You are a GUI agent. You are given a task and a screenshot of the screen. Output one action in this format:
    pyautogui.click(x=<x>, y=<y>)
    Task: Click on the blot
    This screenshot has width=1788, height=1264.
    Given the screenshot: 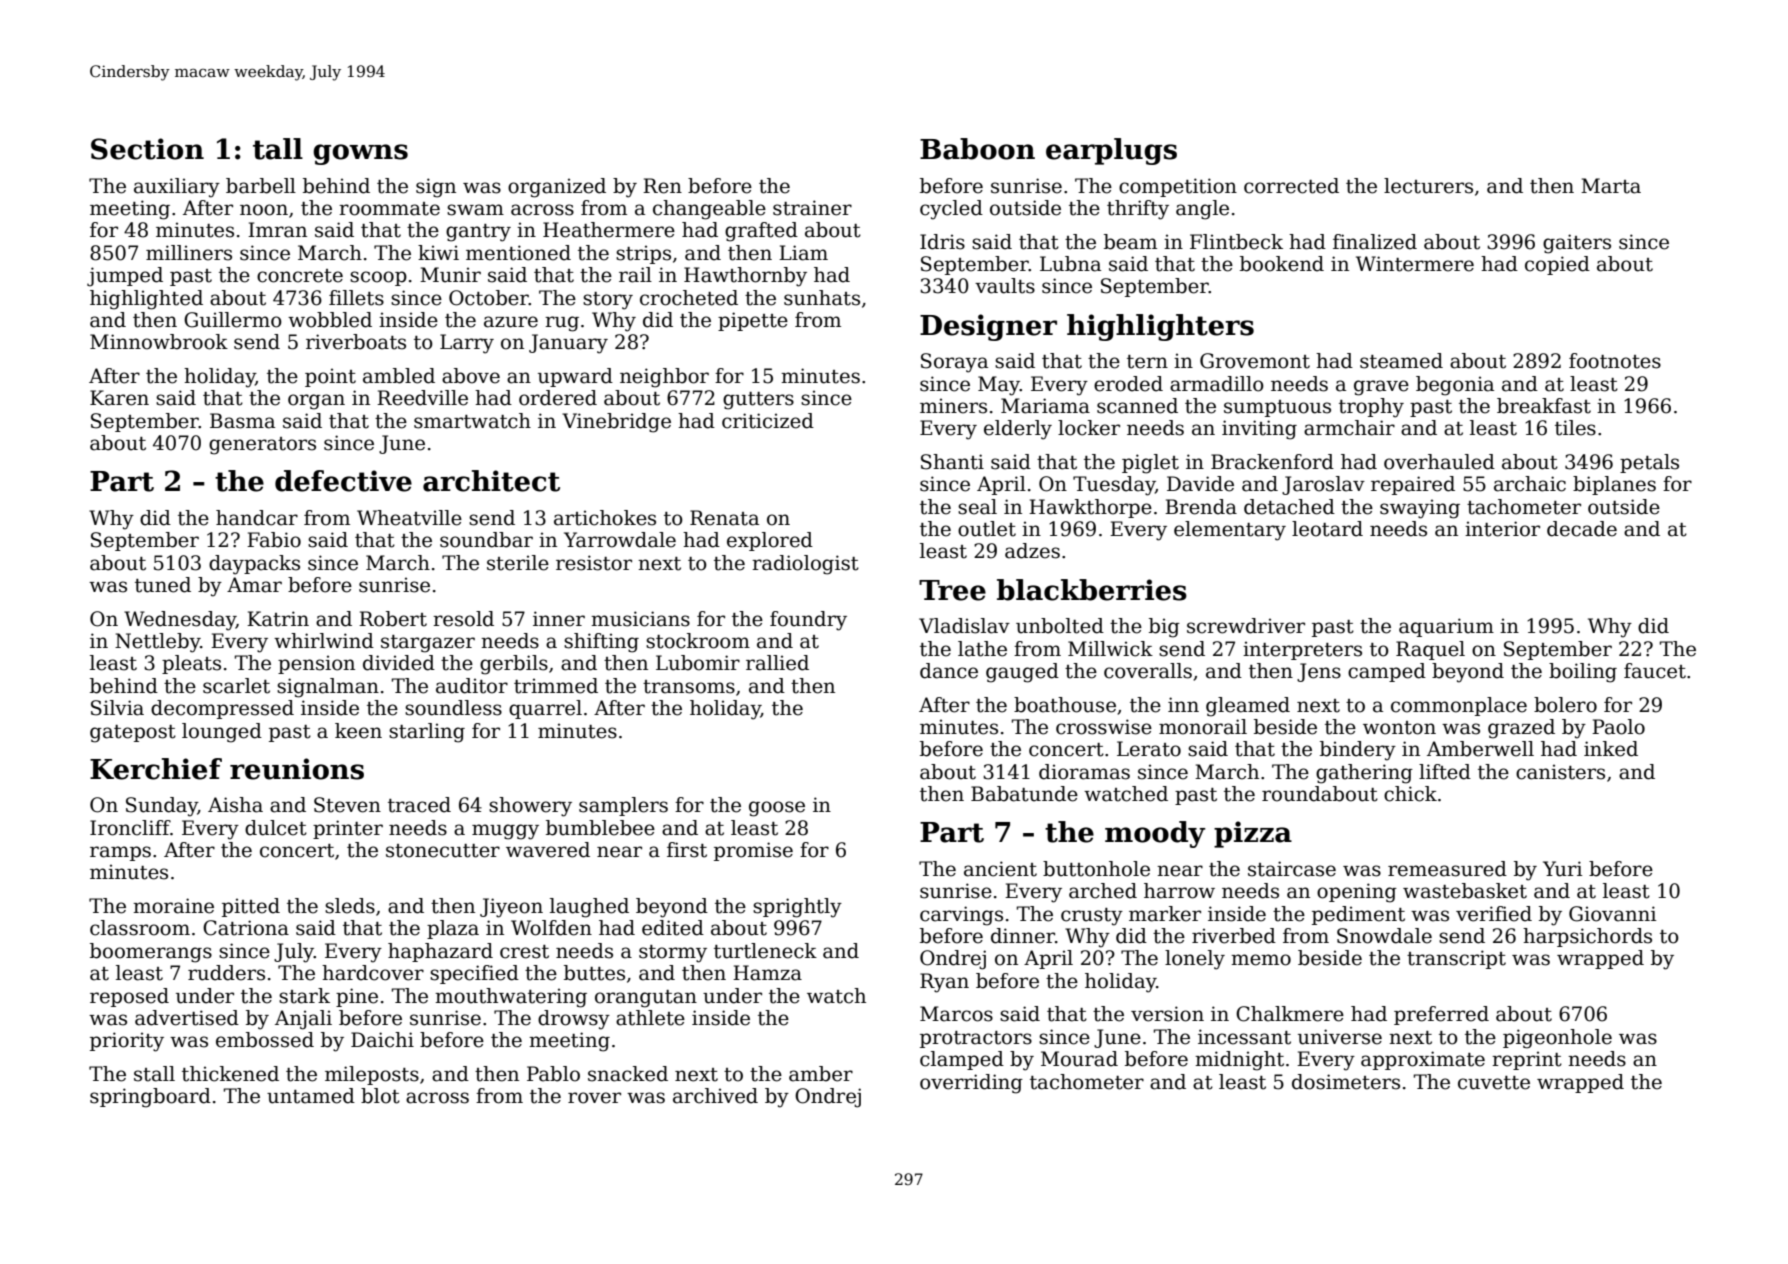 What is the action you would take?
    pyautogui.click(x=380, y=1096)
